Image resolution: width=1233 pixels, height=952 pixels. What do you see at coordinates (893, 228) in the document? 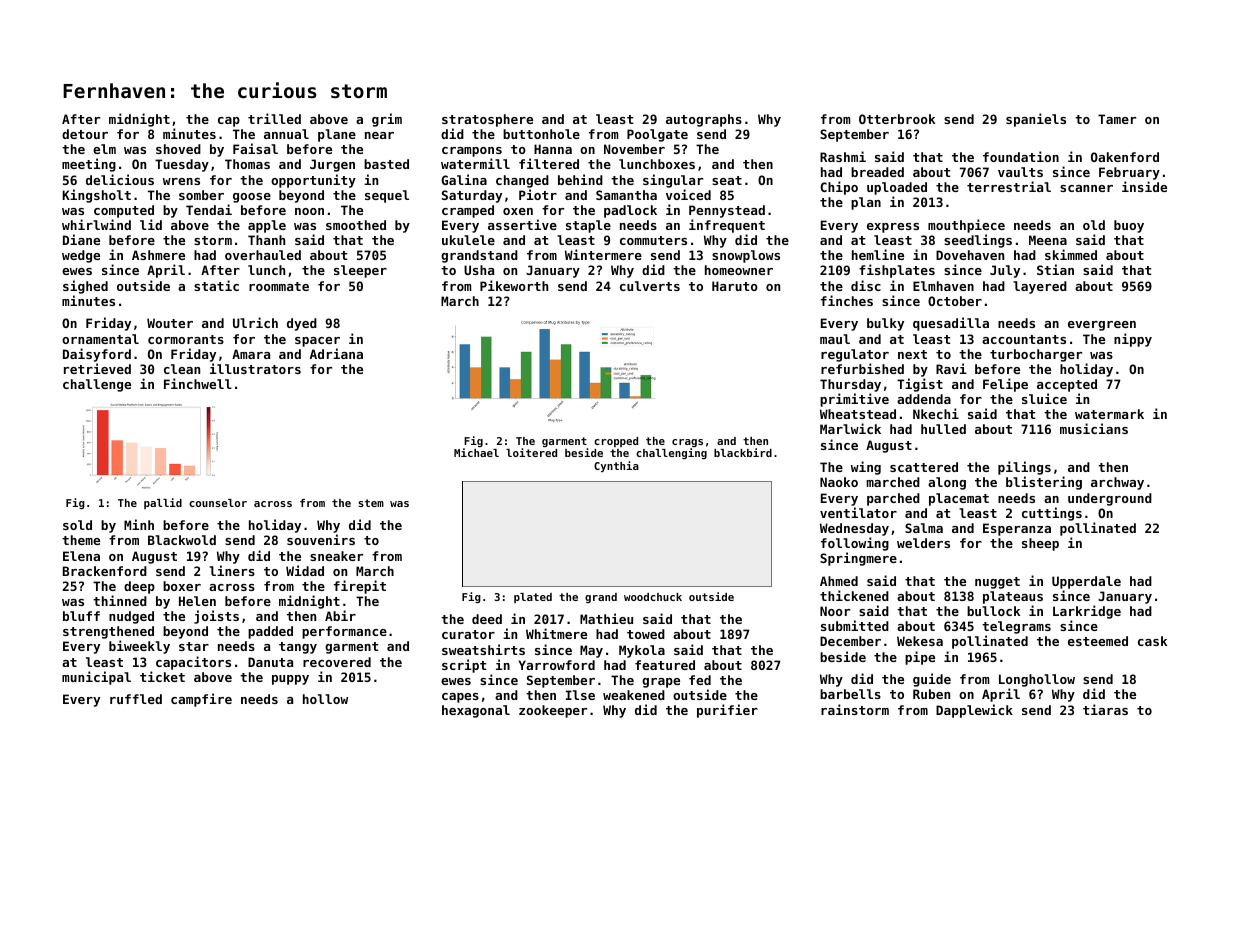
I see `express` at bounding box center [893, 228].
